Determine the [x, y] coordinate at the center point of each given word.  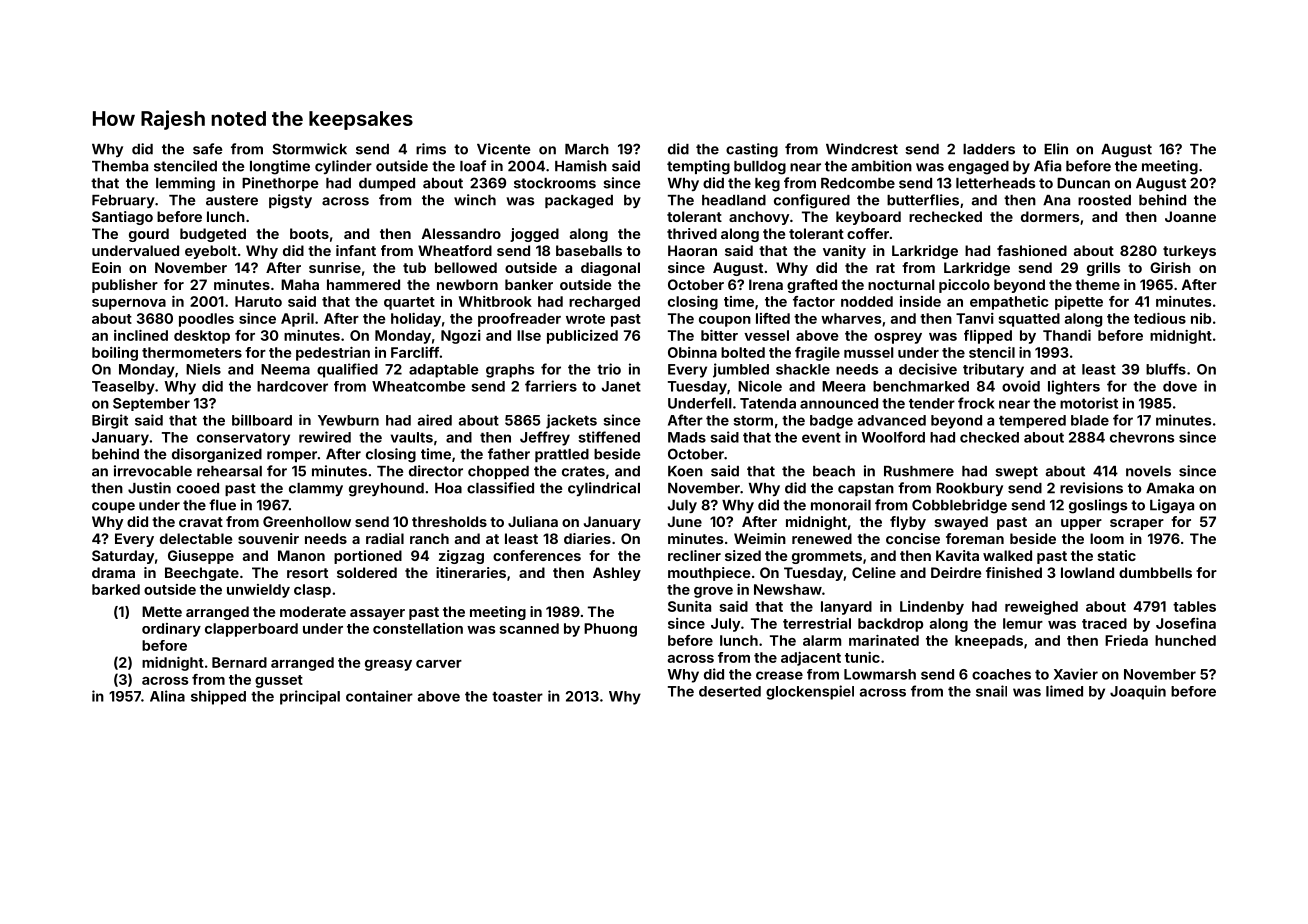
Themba [120, 166]
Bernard [239, 662]
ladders [989, 149]
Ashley [617, 574]
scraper [1137, 524]
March [587, 149]
